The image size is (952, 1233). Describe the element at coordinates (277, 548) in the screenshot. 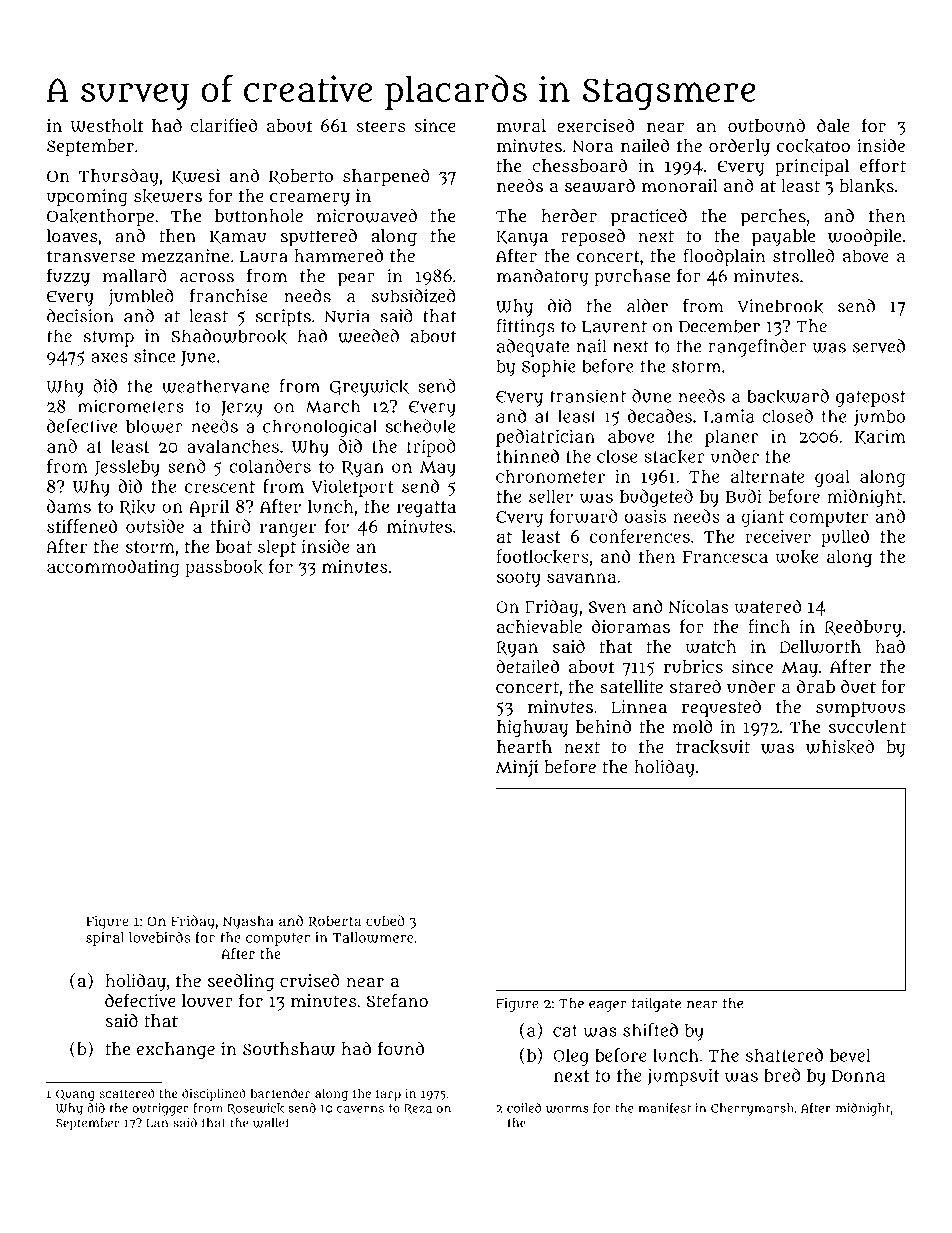

I see `slept` at that location.
